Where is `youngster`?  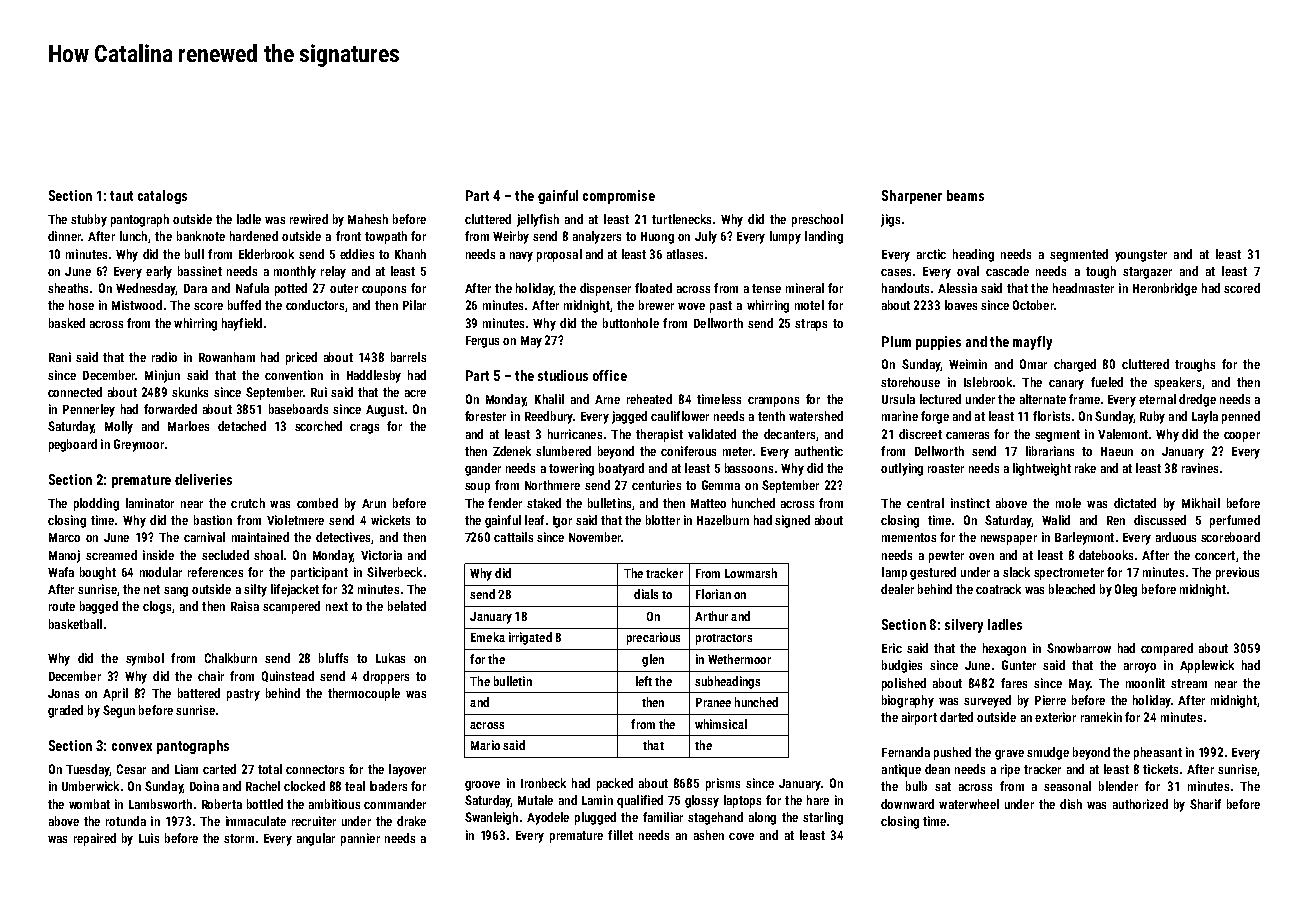
youngster is located at coordinates (1141, 256).
